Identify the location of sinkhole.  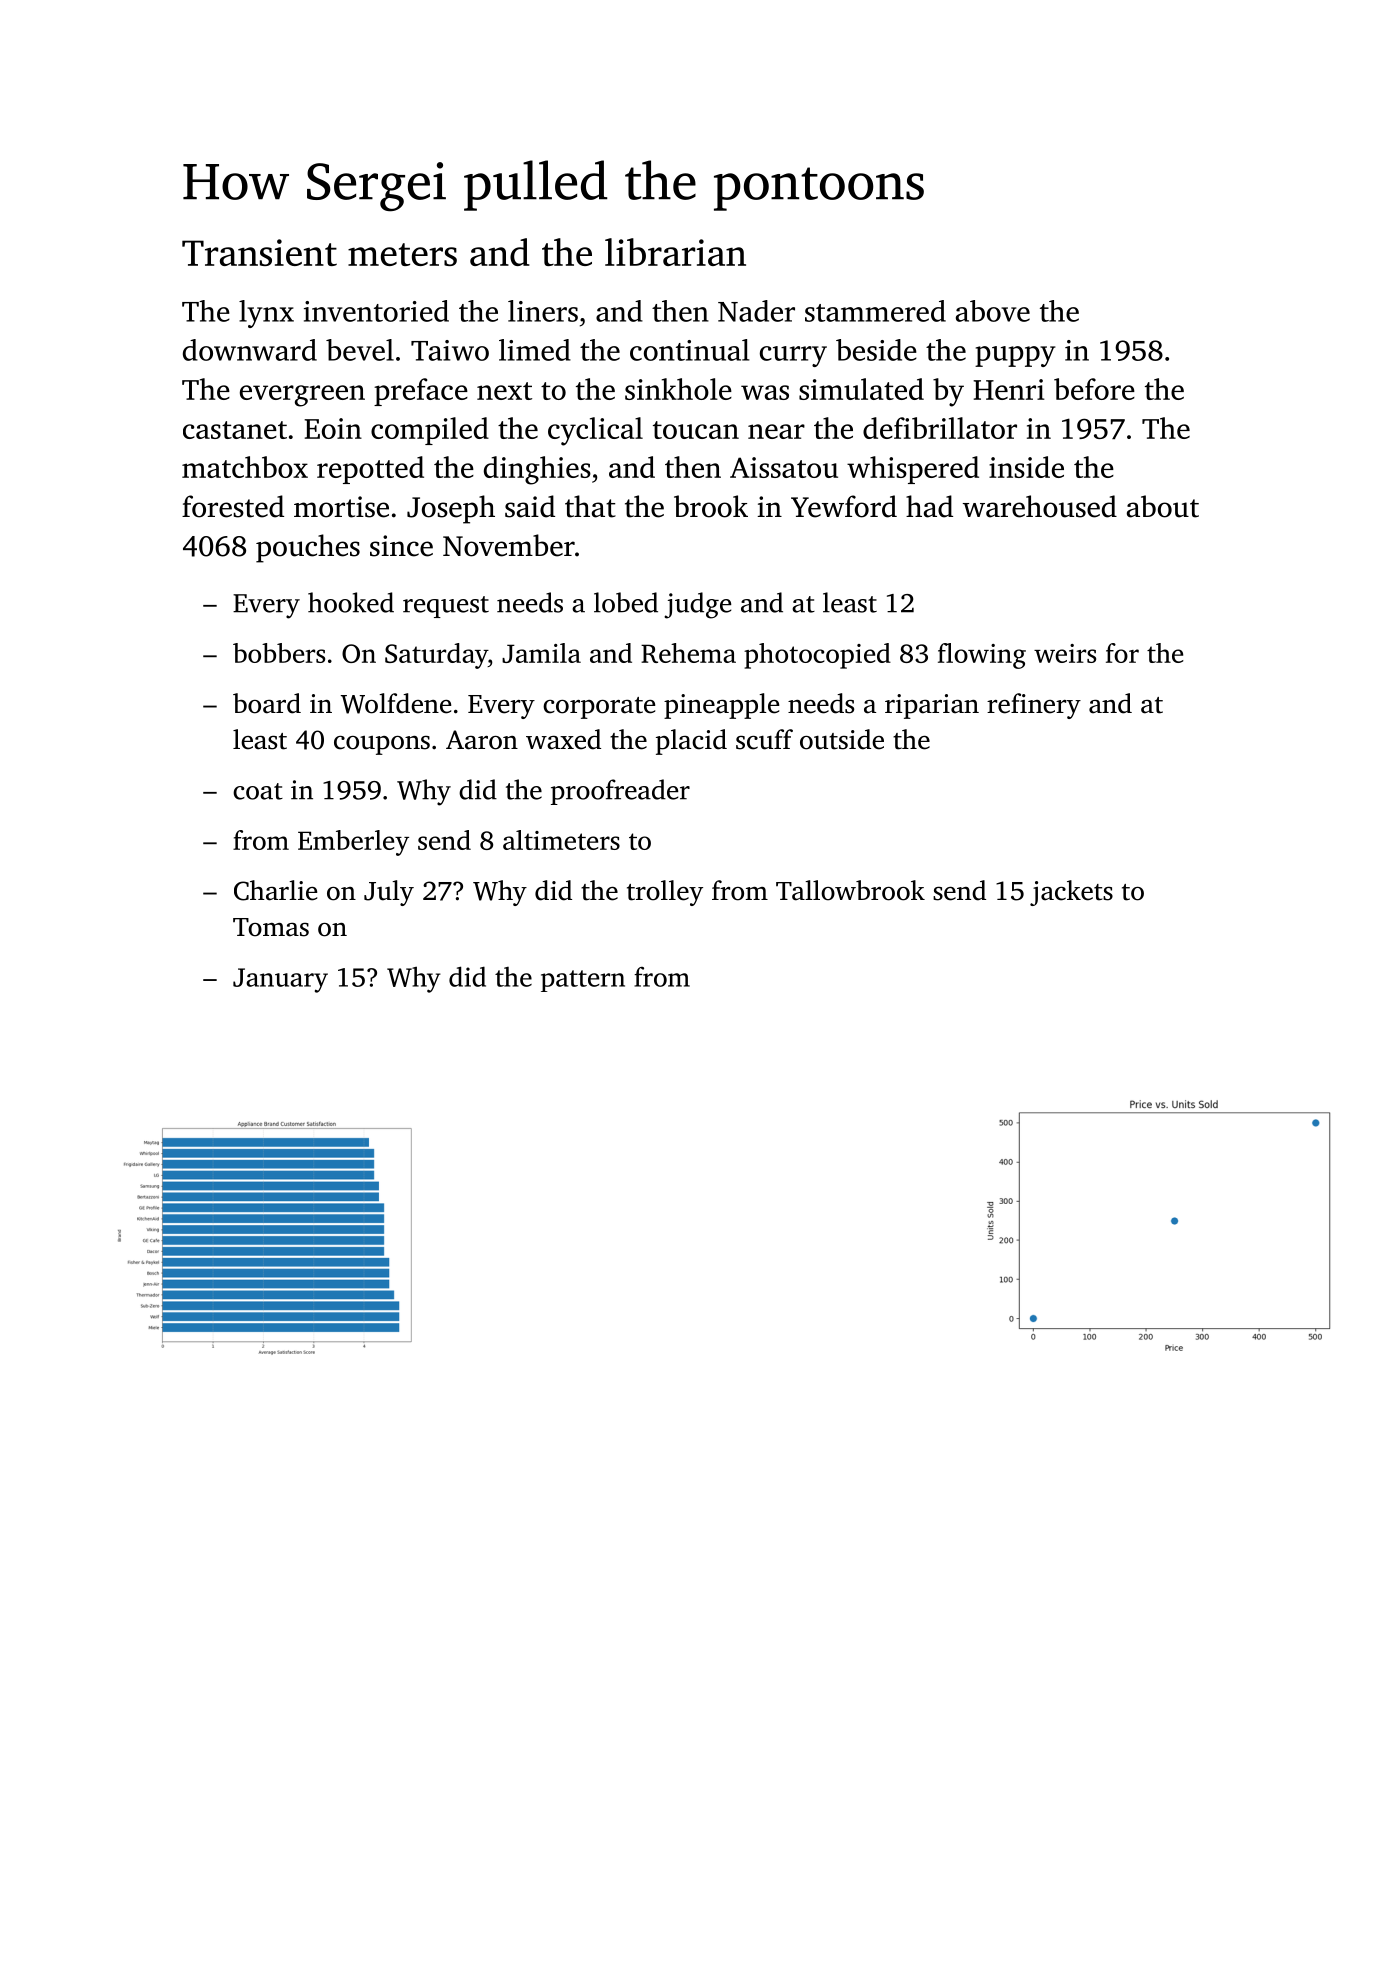
(678, 389).
